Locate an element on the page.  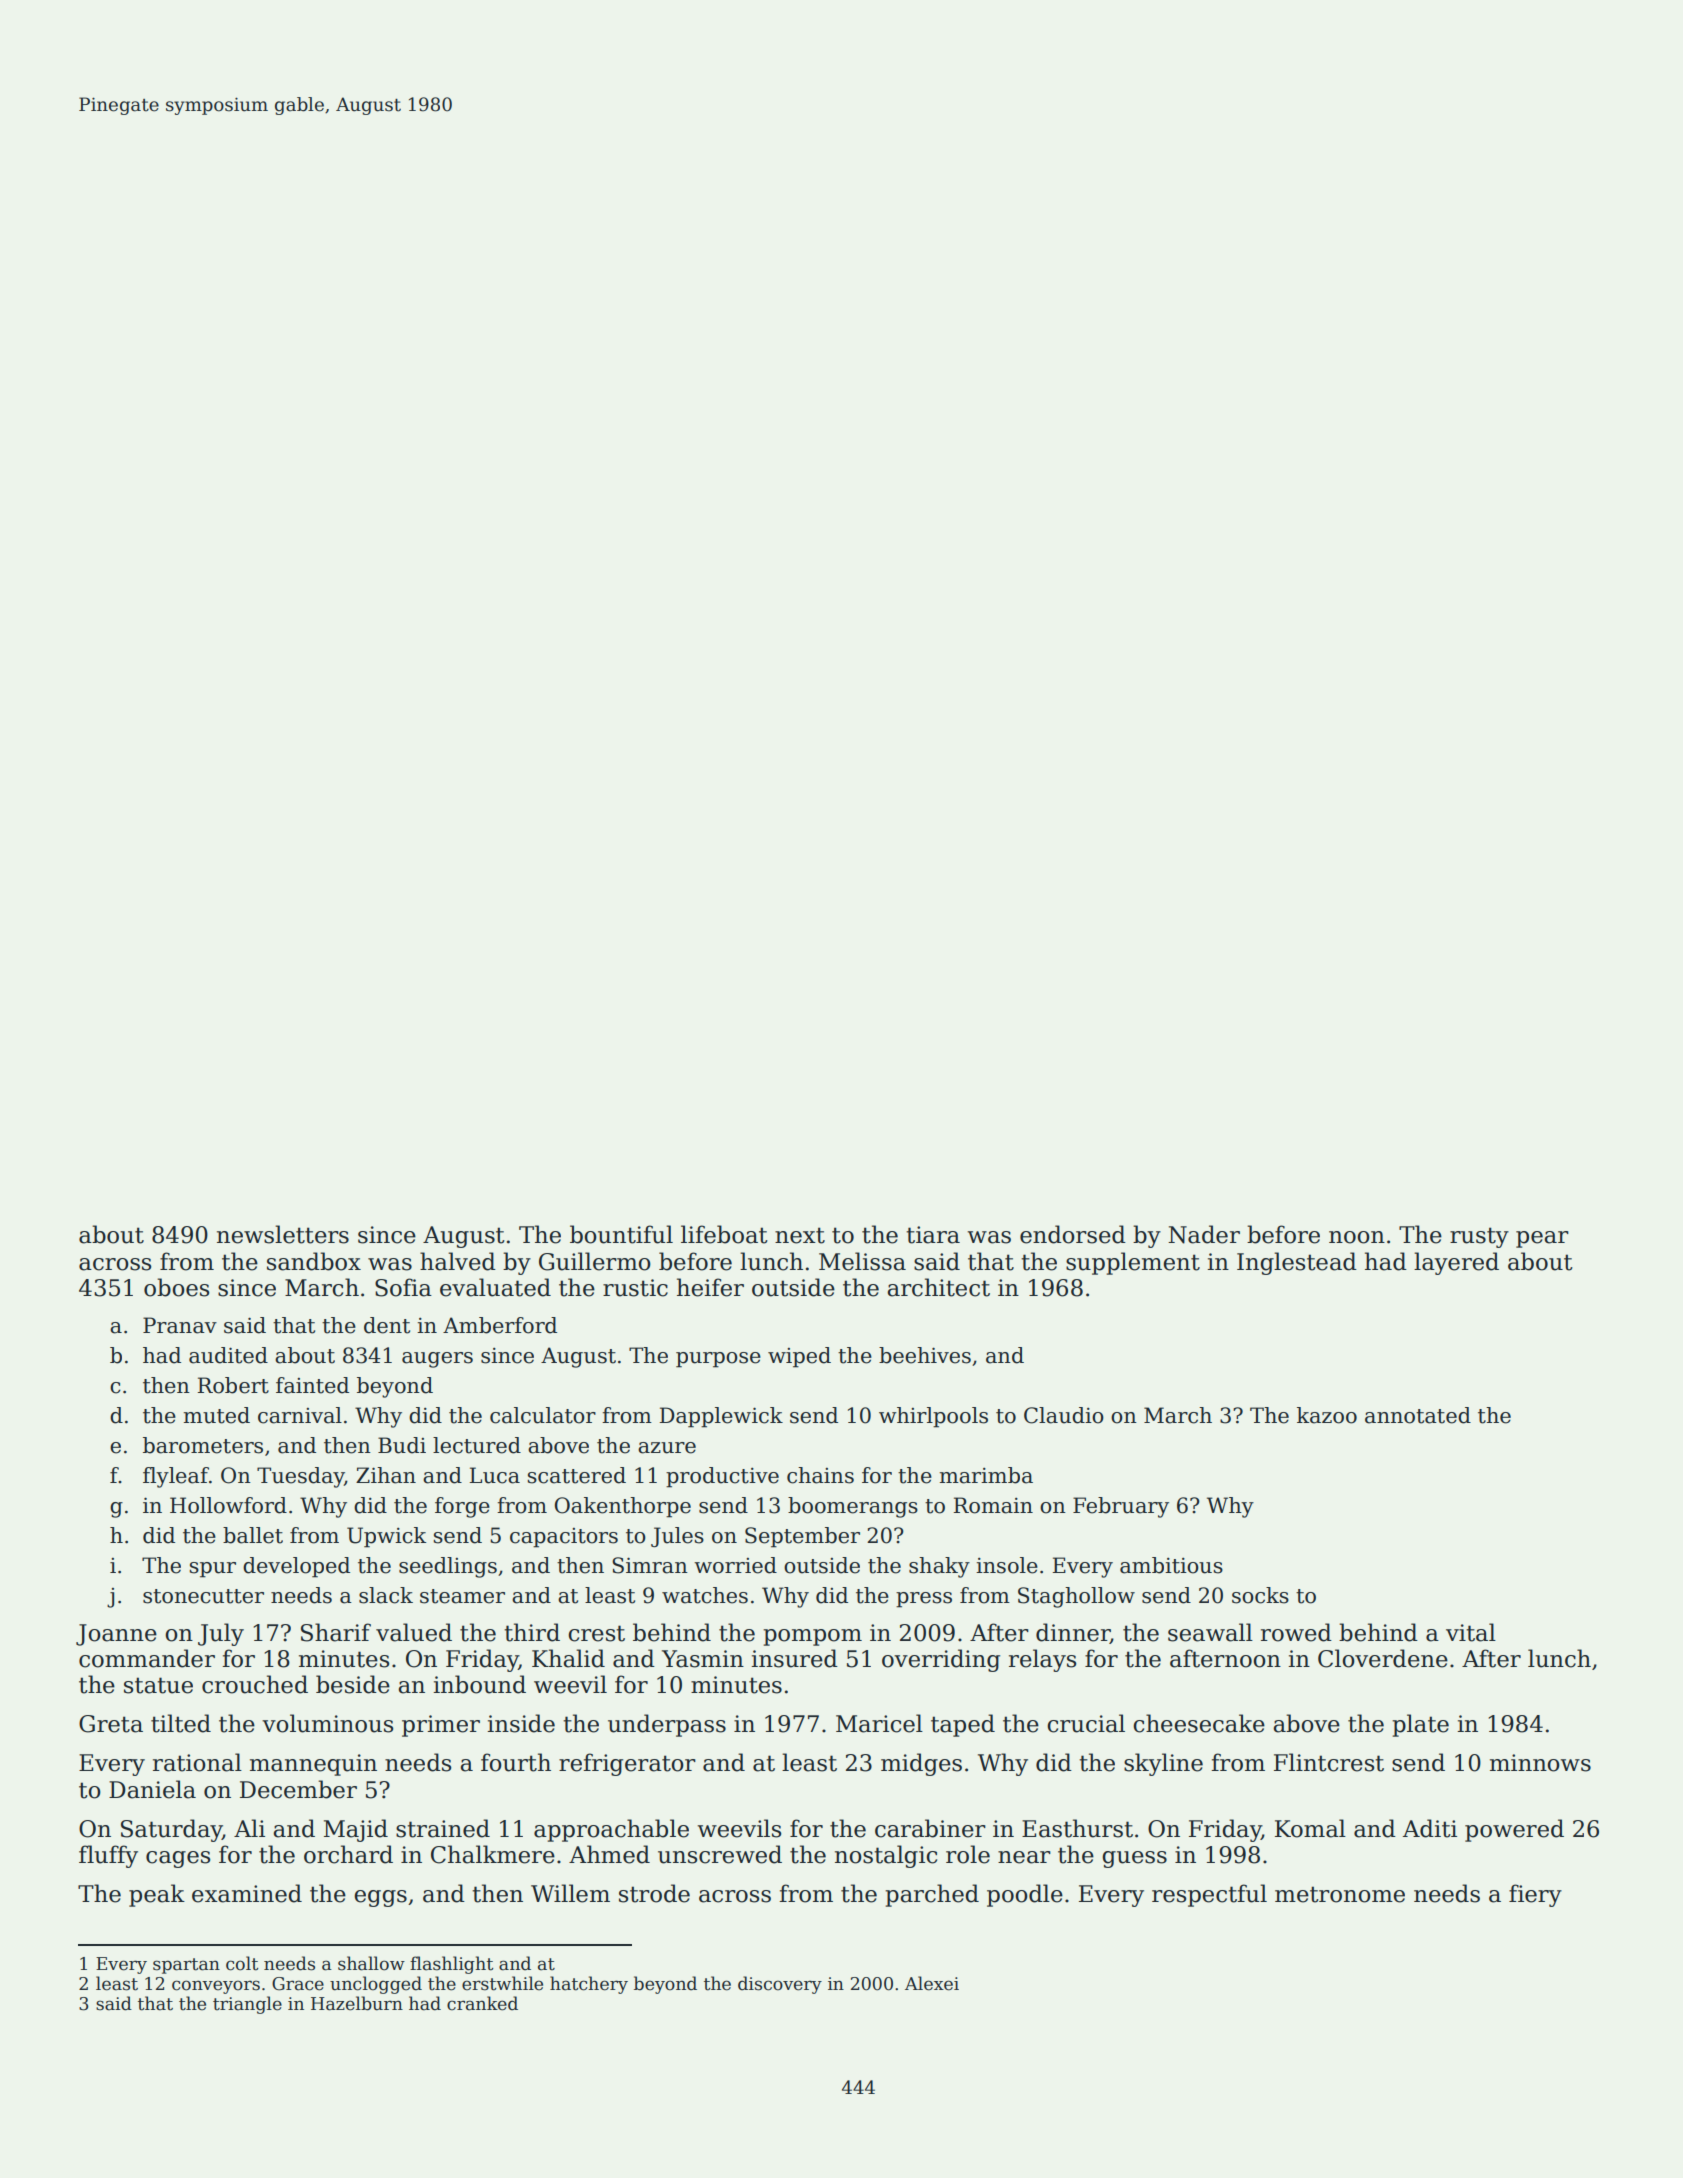
plate is located at coordinates (1420, 1725).
